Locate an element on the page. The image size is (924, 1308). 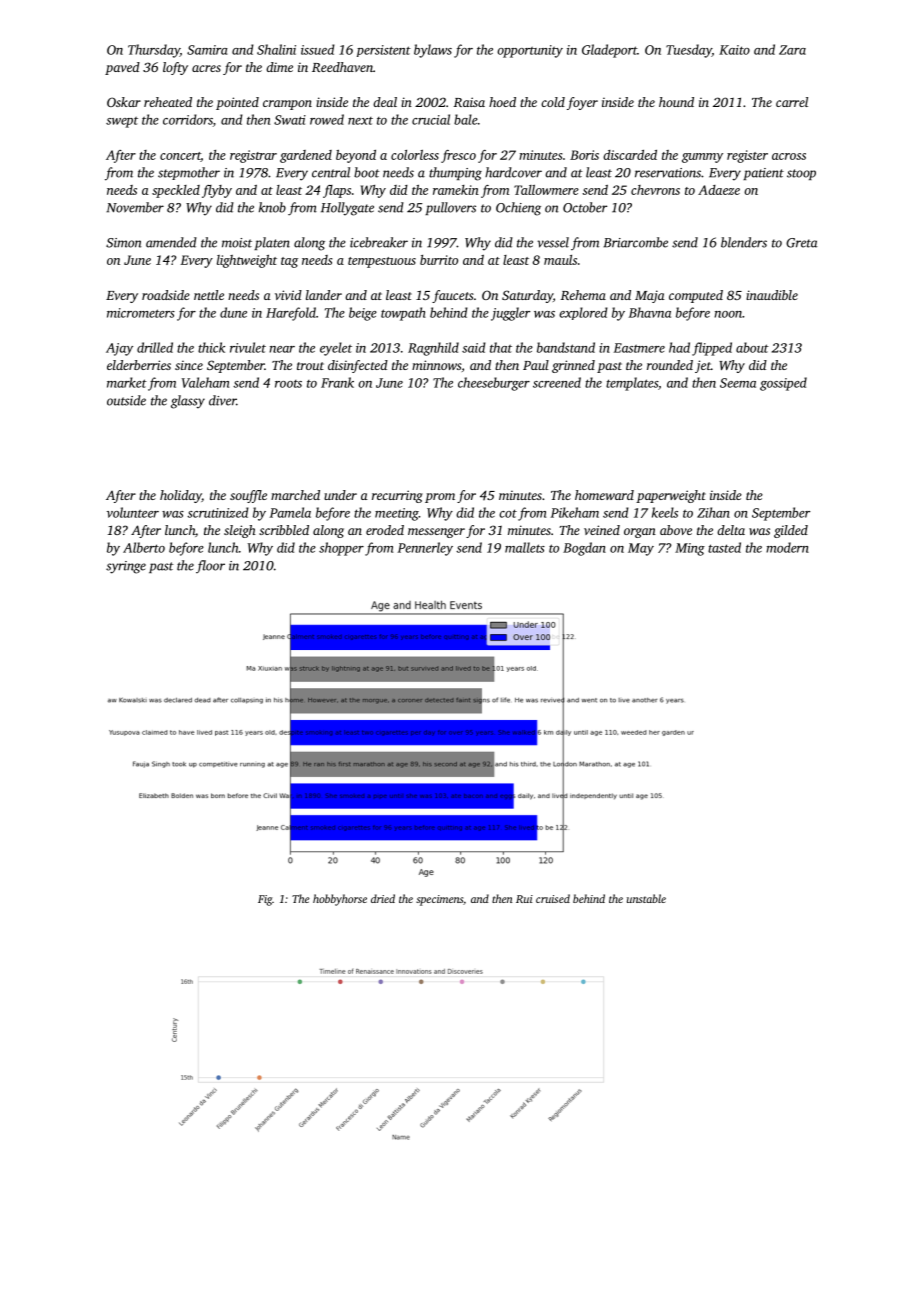
paperweight is located at coordinates (671, 496).
